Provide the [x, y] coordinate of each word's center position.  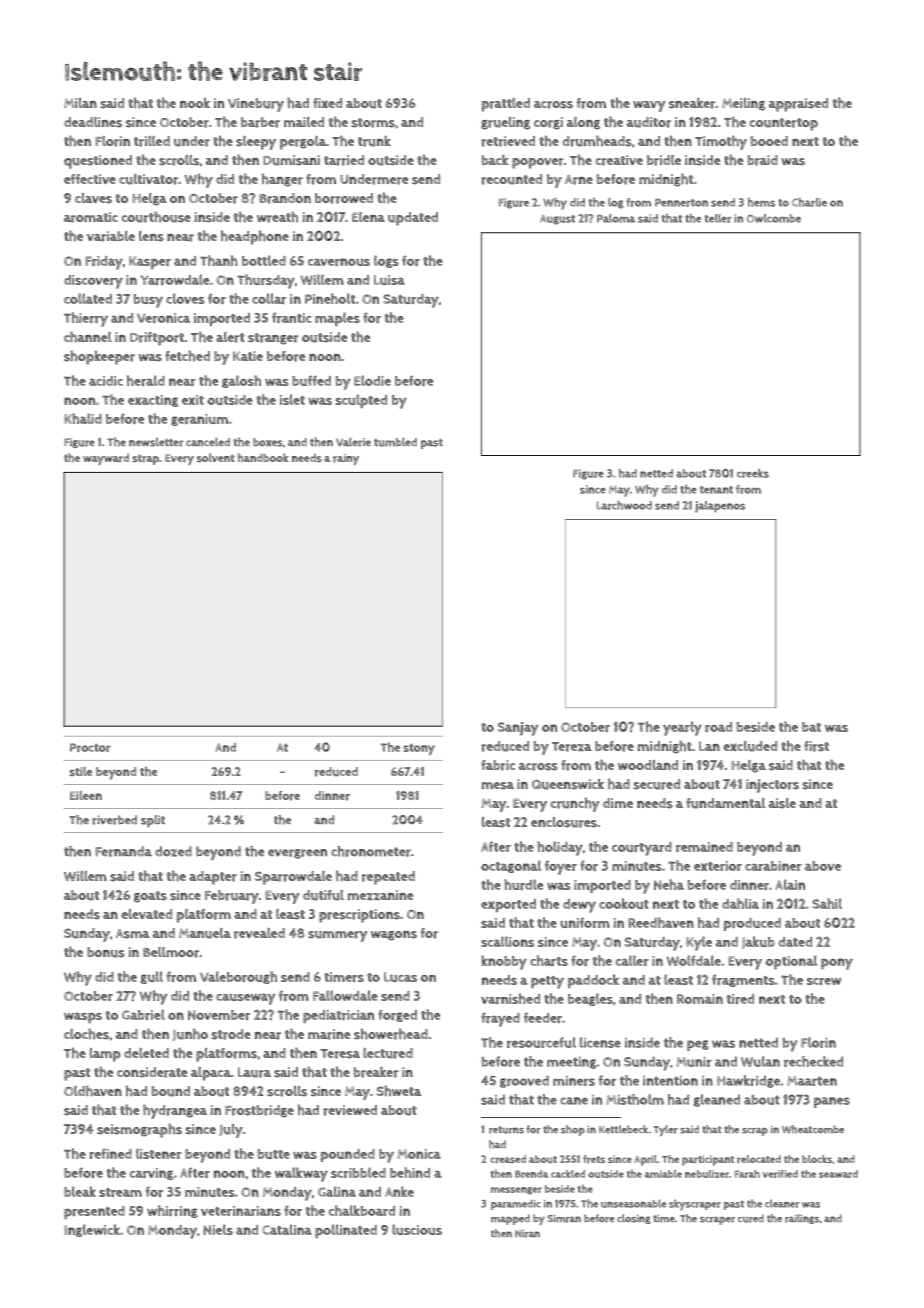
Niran [527, 1233]
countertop [783, 124]
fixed [327, 103]
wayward [106, 459]
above [823, 866]
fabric [498, 765]
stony [419, 749]
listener [159, 1153]
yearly [682, 728]
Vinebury [256, 105]
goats [150, 897]
